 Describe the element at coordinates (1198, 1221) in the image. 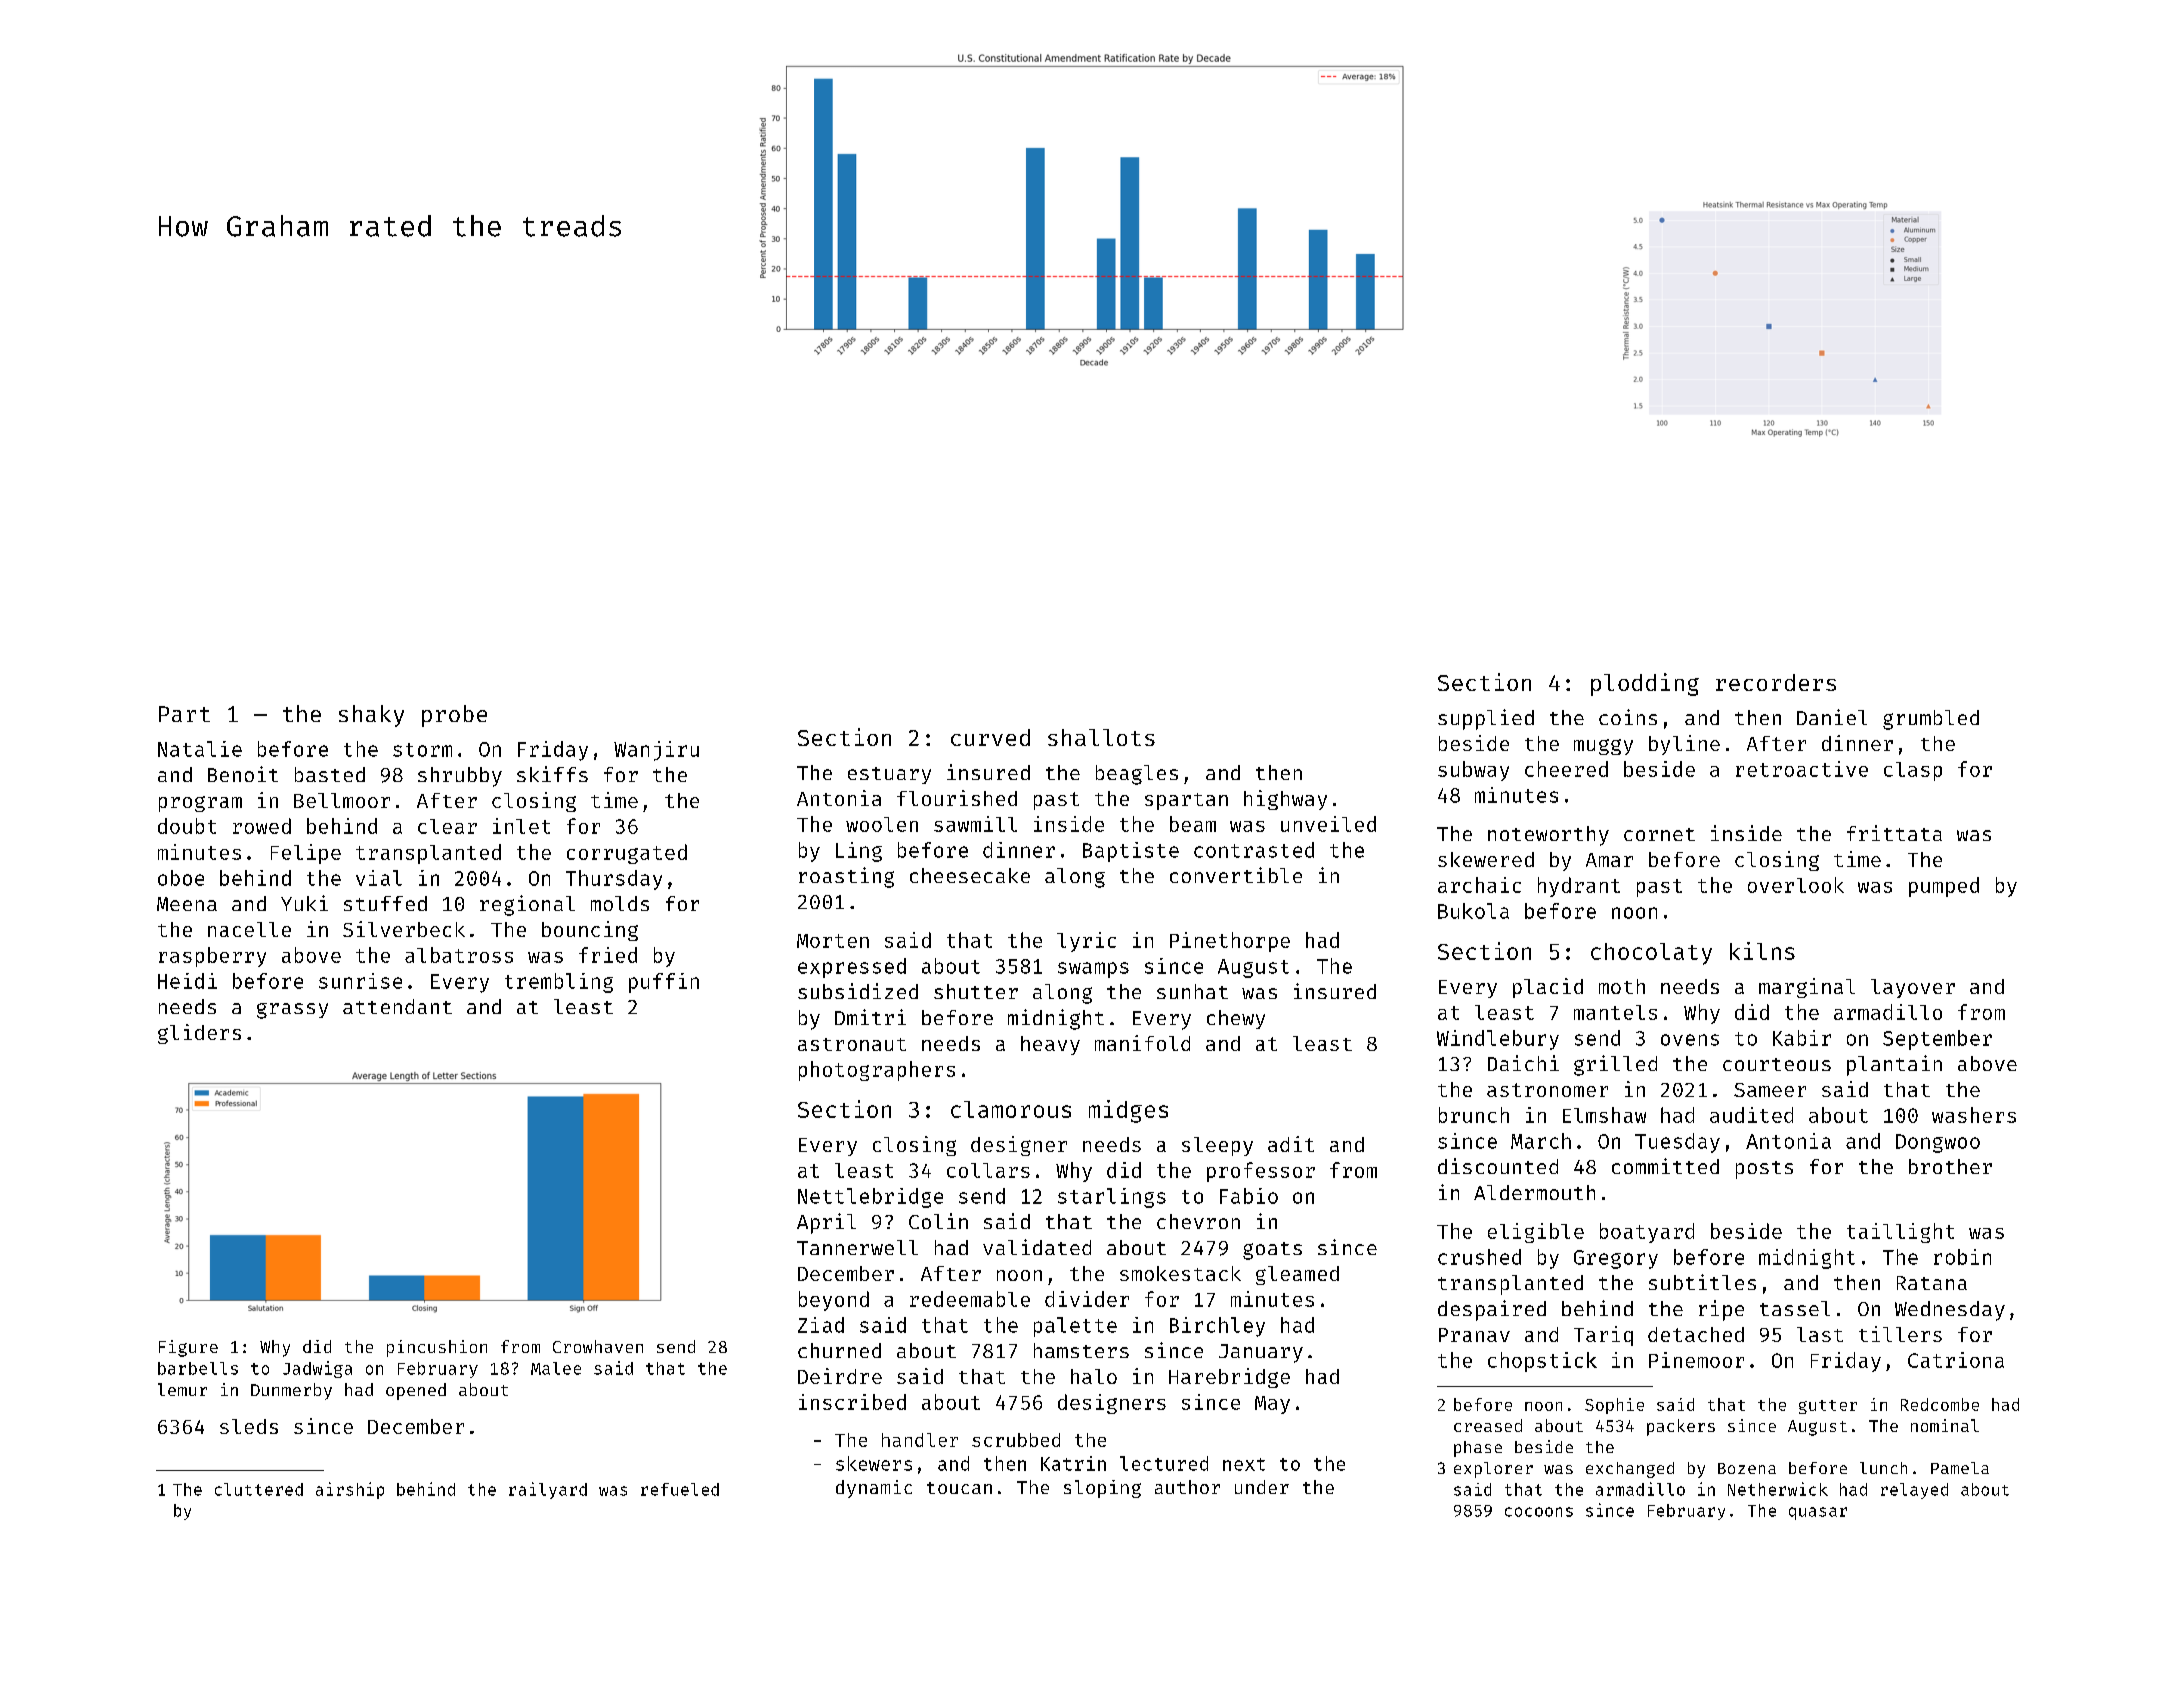

I see `chevron` at that location.
